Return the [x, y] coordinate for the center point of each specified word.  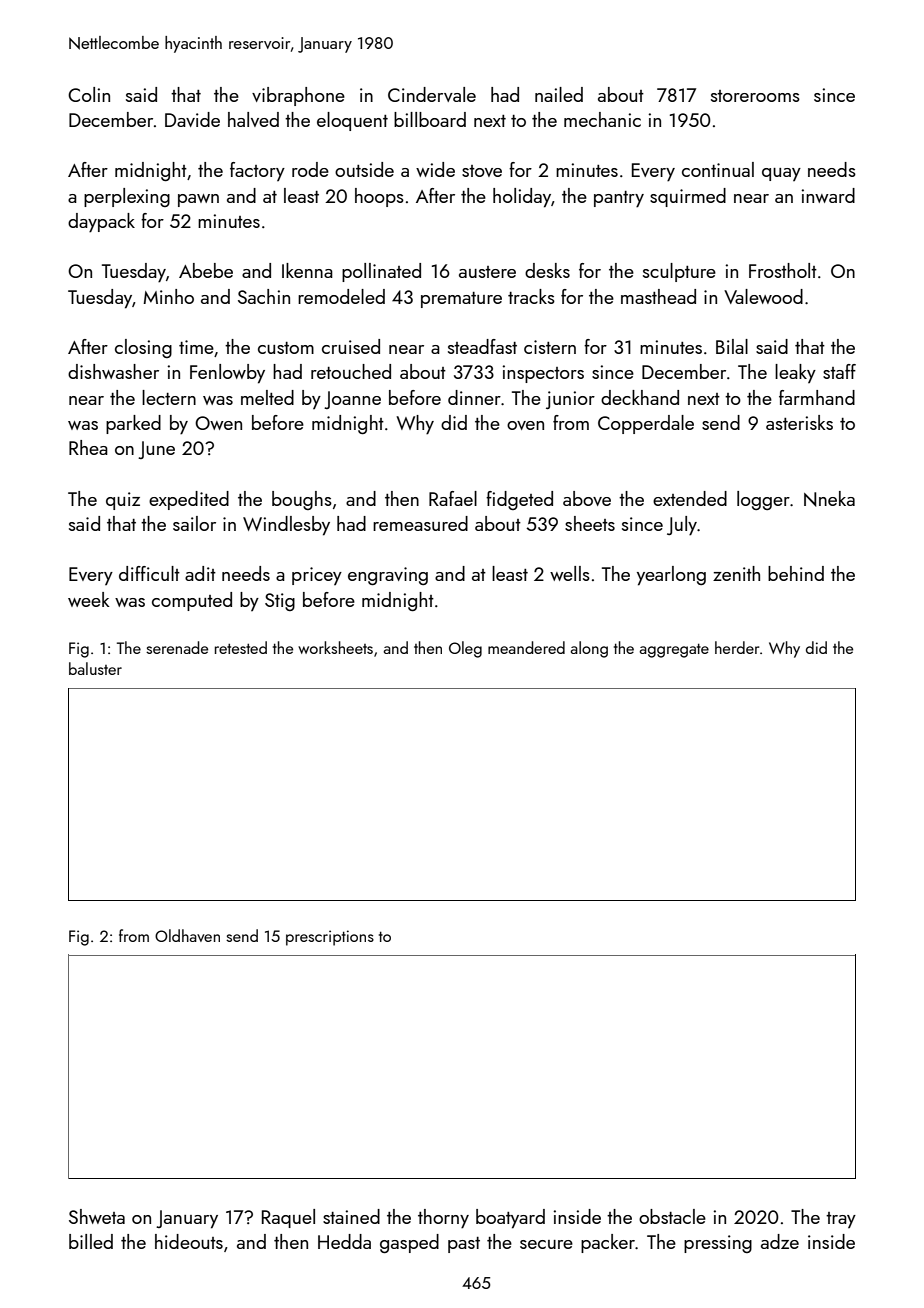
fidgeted [519, 500]
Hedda [344, 1241]
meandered [526, 647]
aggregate [674, 650]
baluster [95, 668]
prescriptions [330, 938]
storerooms [755, 96]
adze [780, 1241]
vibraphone [298, 96]
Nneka [829, 499]
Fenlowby [227, 374]
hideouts [189, 1241]
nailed [559, 94]
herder [737, 647]
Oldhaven [187, 935]
